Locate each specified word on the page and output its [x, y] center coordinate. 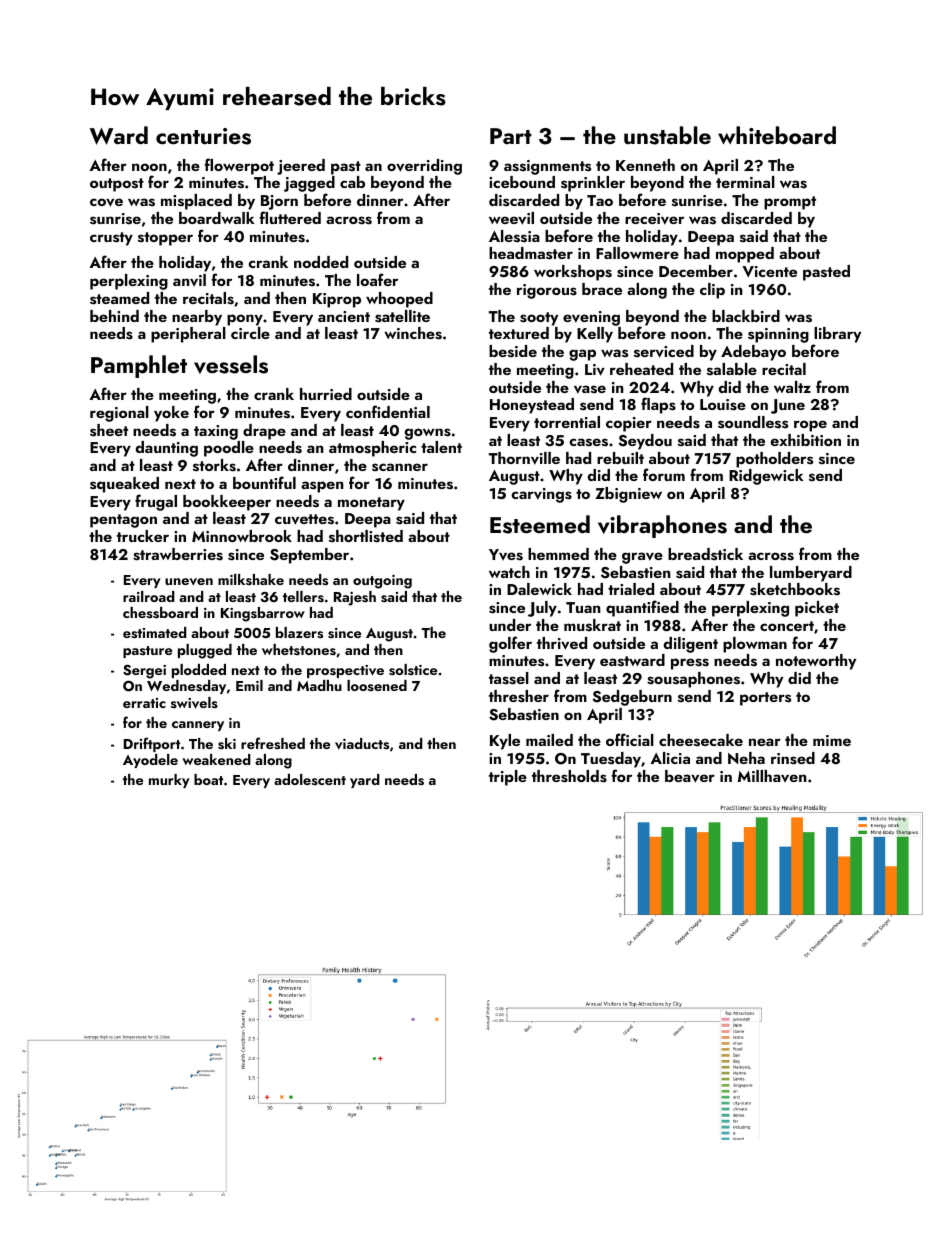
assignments [547, 167]
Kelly [595, 335]
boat [208, 779]
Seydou [645, 442]
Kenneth [645, 165]
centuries [203, 136]
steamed [119, 298]
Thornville [524, 458]
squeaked [124, 485]
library [837, 335]
